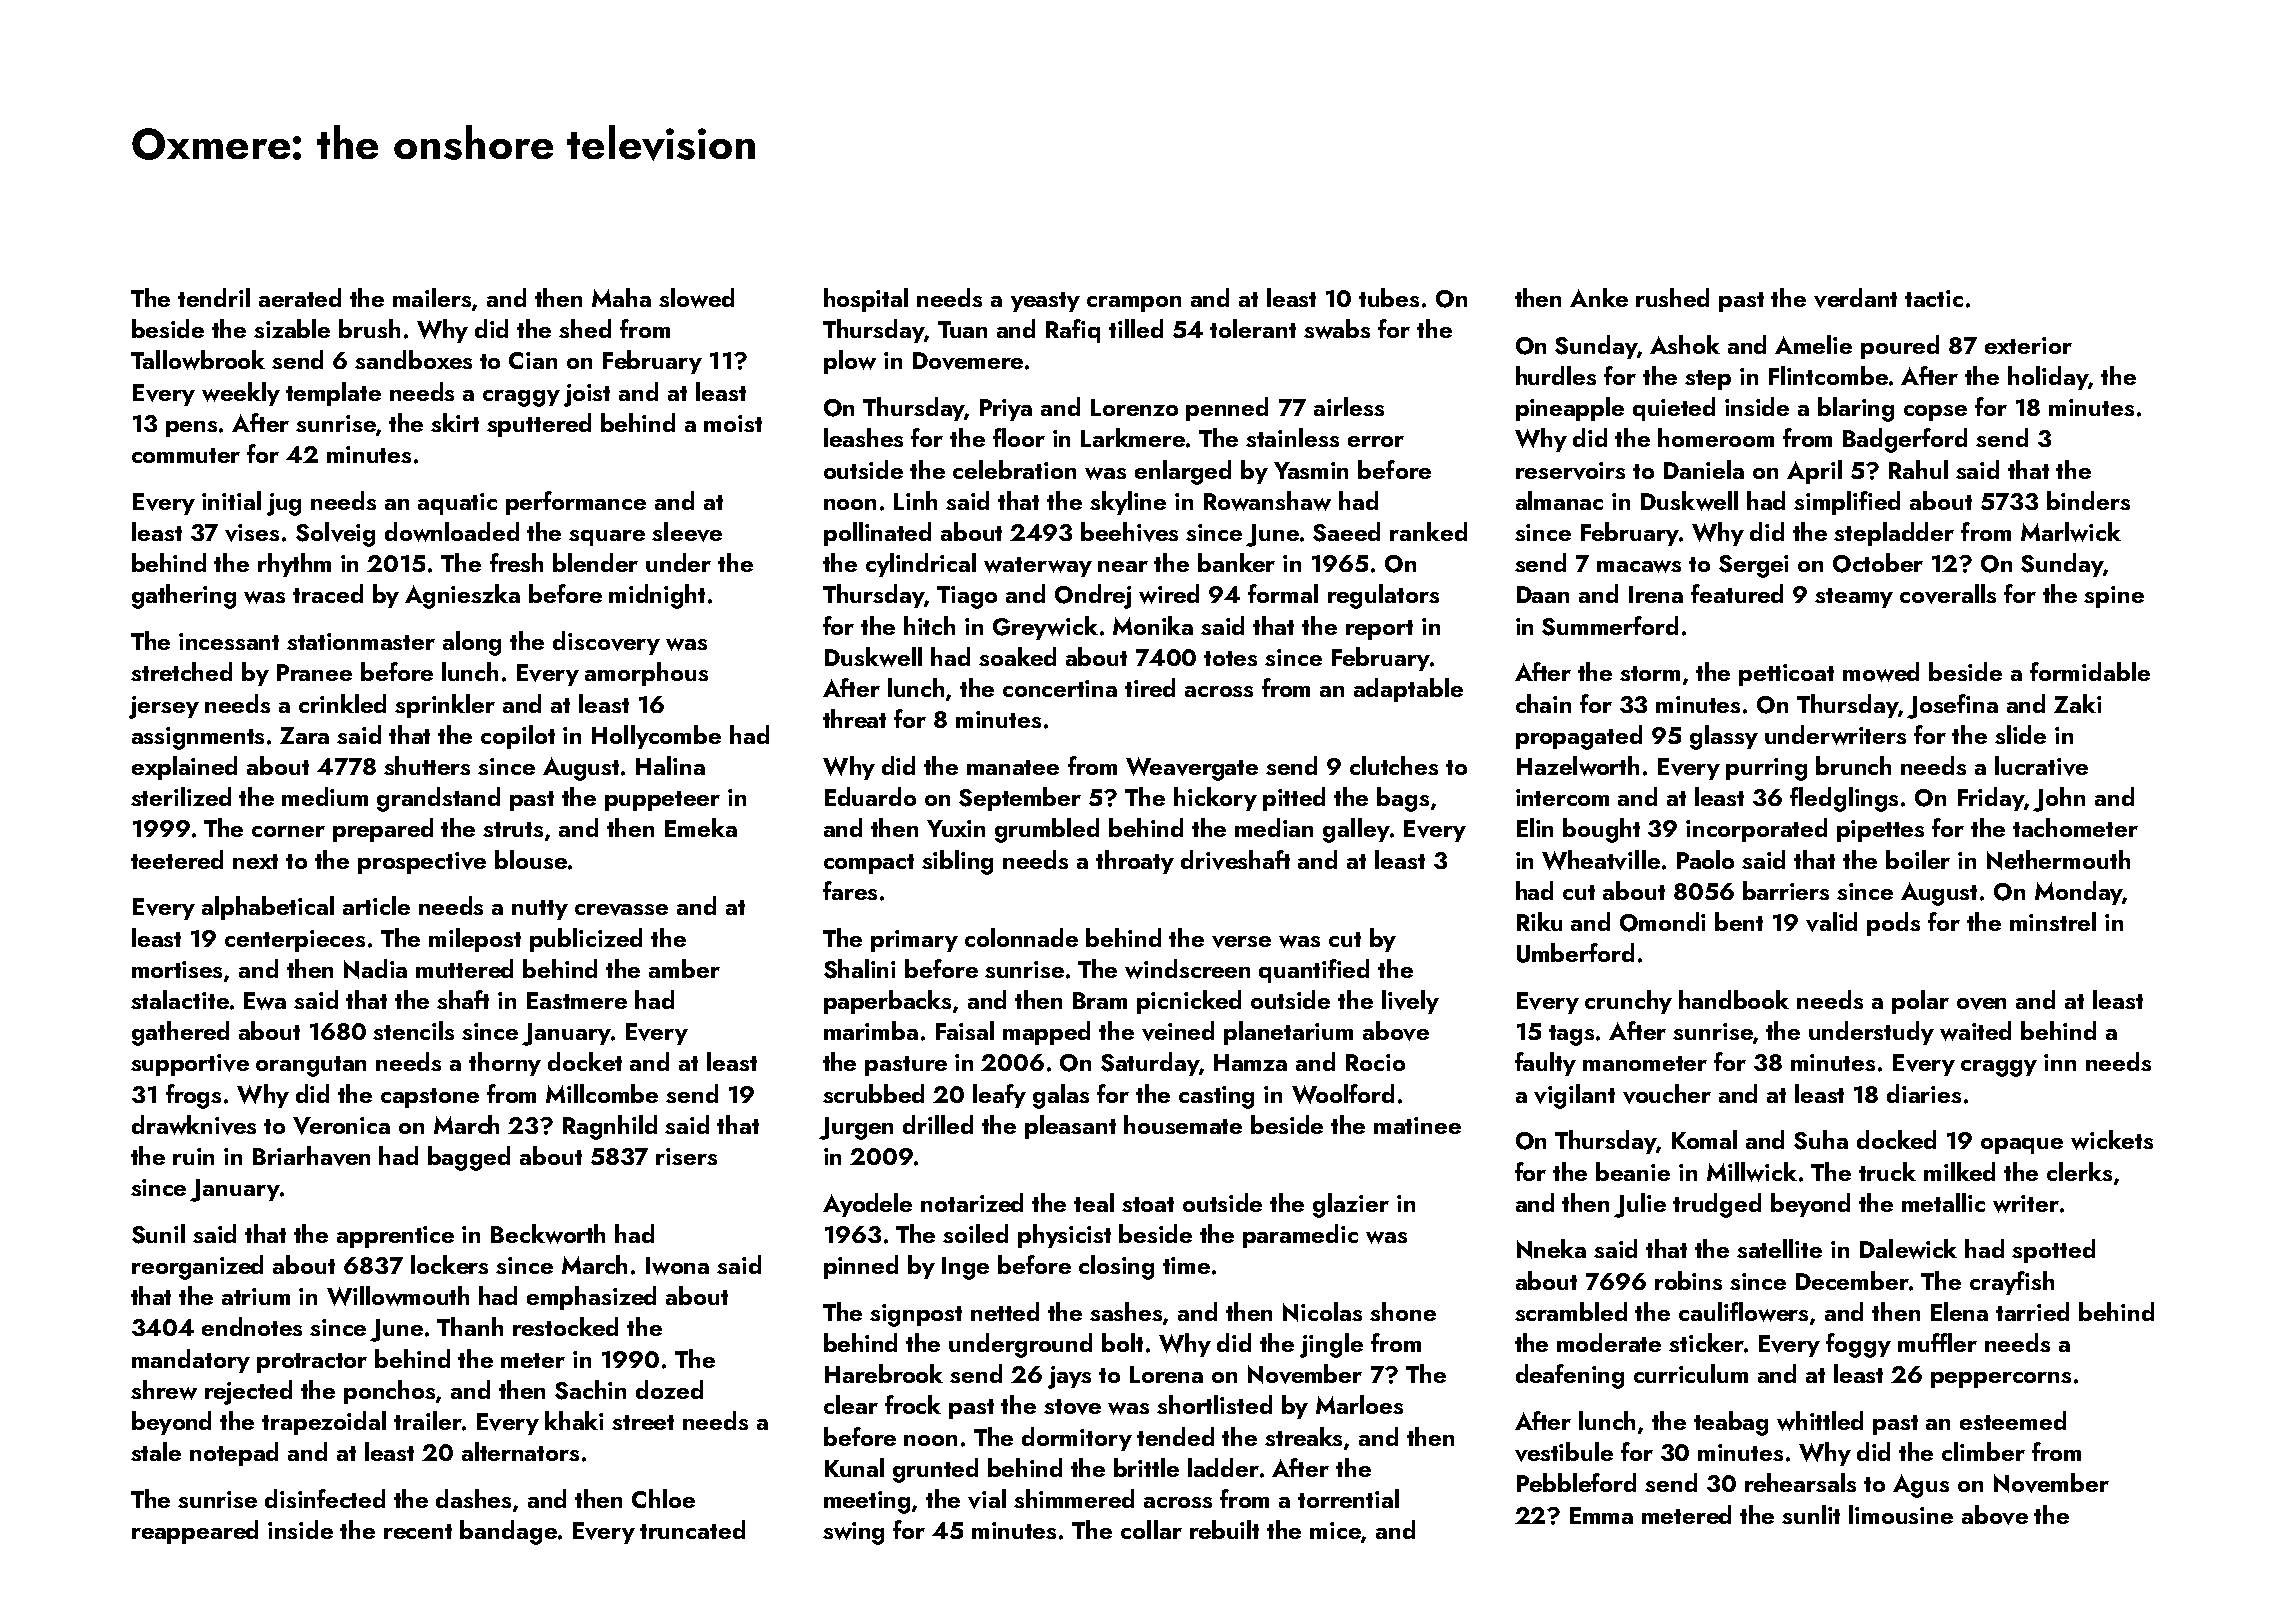  Describe the element at coordinates (194, 1125) in the image. I see `drawknives` at that location.
